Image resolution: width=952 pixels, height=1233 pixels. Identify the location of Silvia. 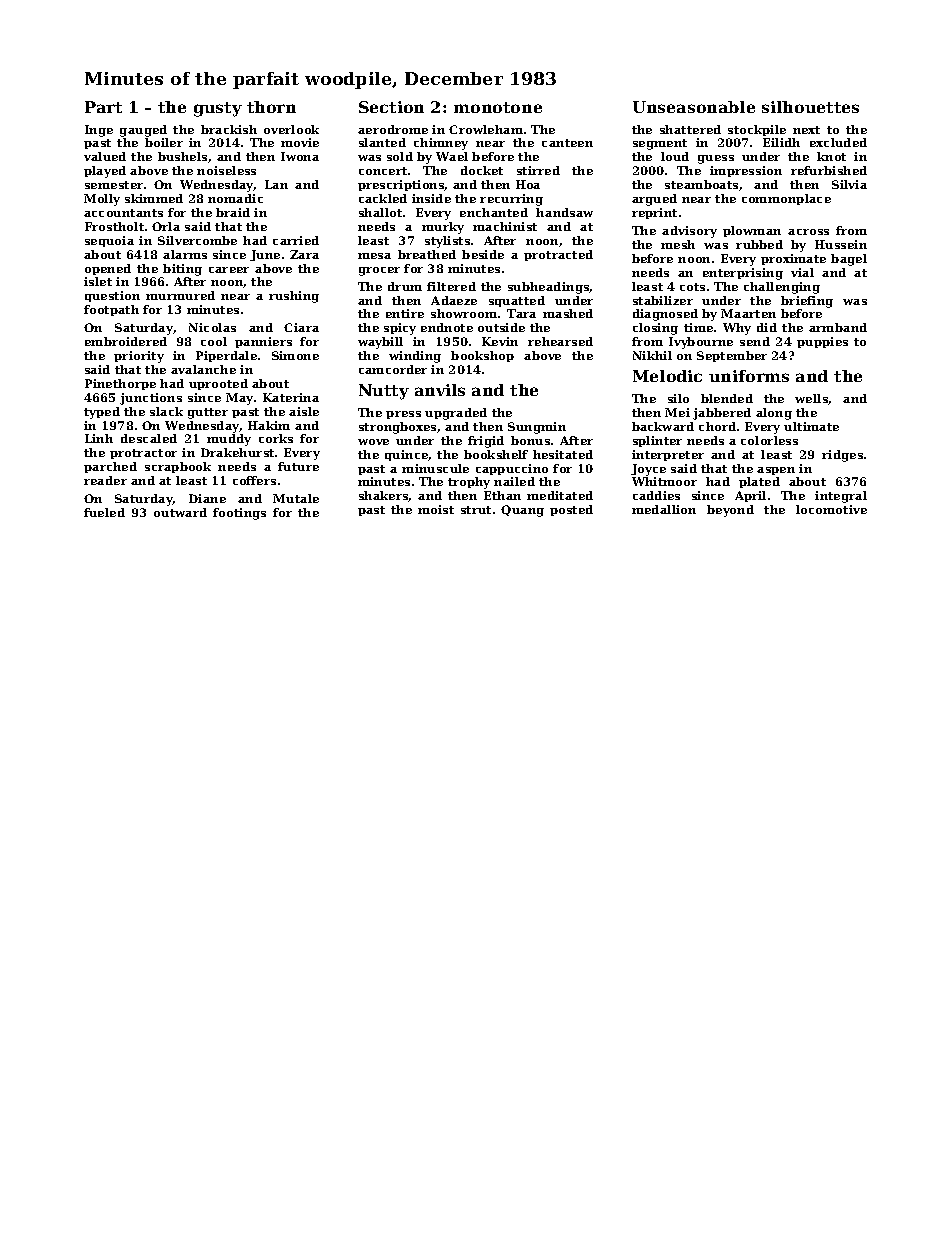
(849, 184).
